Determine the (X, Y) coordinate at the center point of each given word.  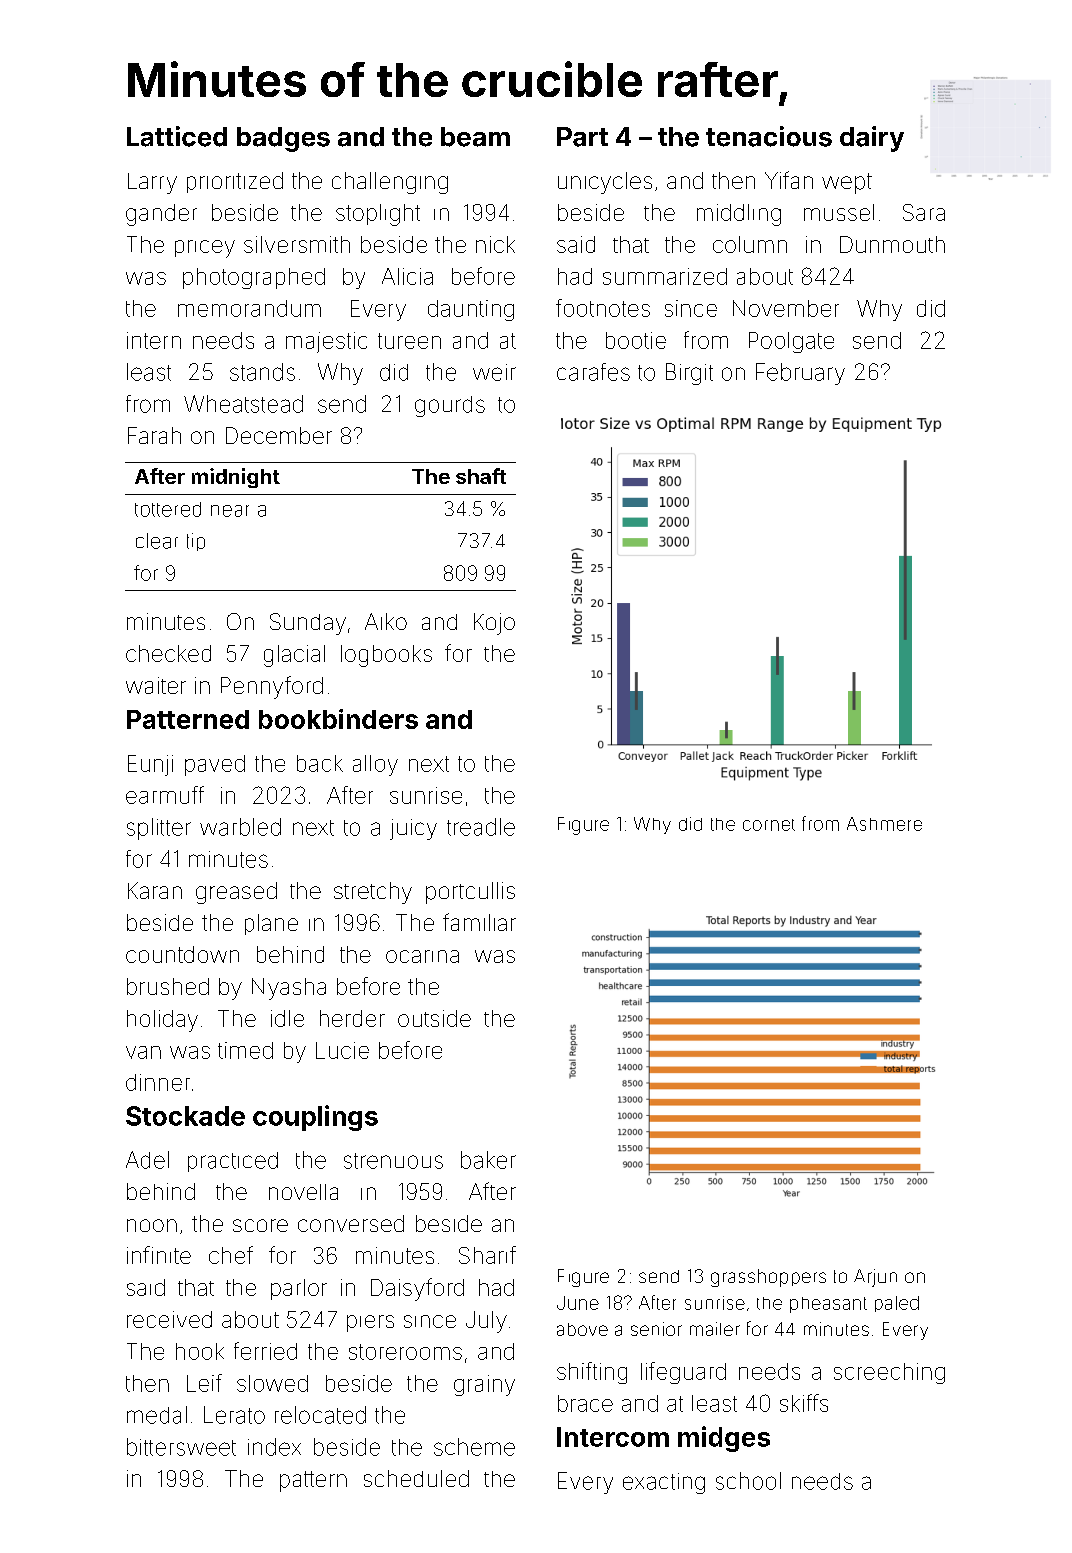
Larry (152, 183)
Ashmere (884, 824)
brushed (168, 986)
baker (488, 1160)
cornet (769, 825)
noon (152, 1225)
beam (475, 137)
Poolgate (791, 342)
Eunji (150, 765)
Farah (154, 435)
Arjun (875, 1278)
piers (370, 1323)
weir (494, 372)
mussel (839, 212)
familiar (479, 922)
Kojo (494, 624)
